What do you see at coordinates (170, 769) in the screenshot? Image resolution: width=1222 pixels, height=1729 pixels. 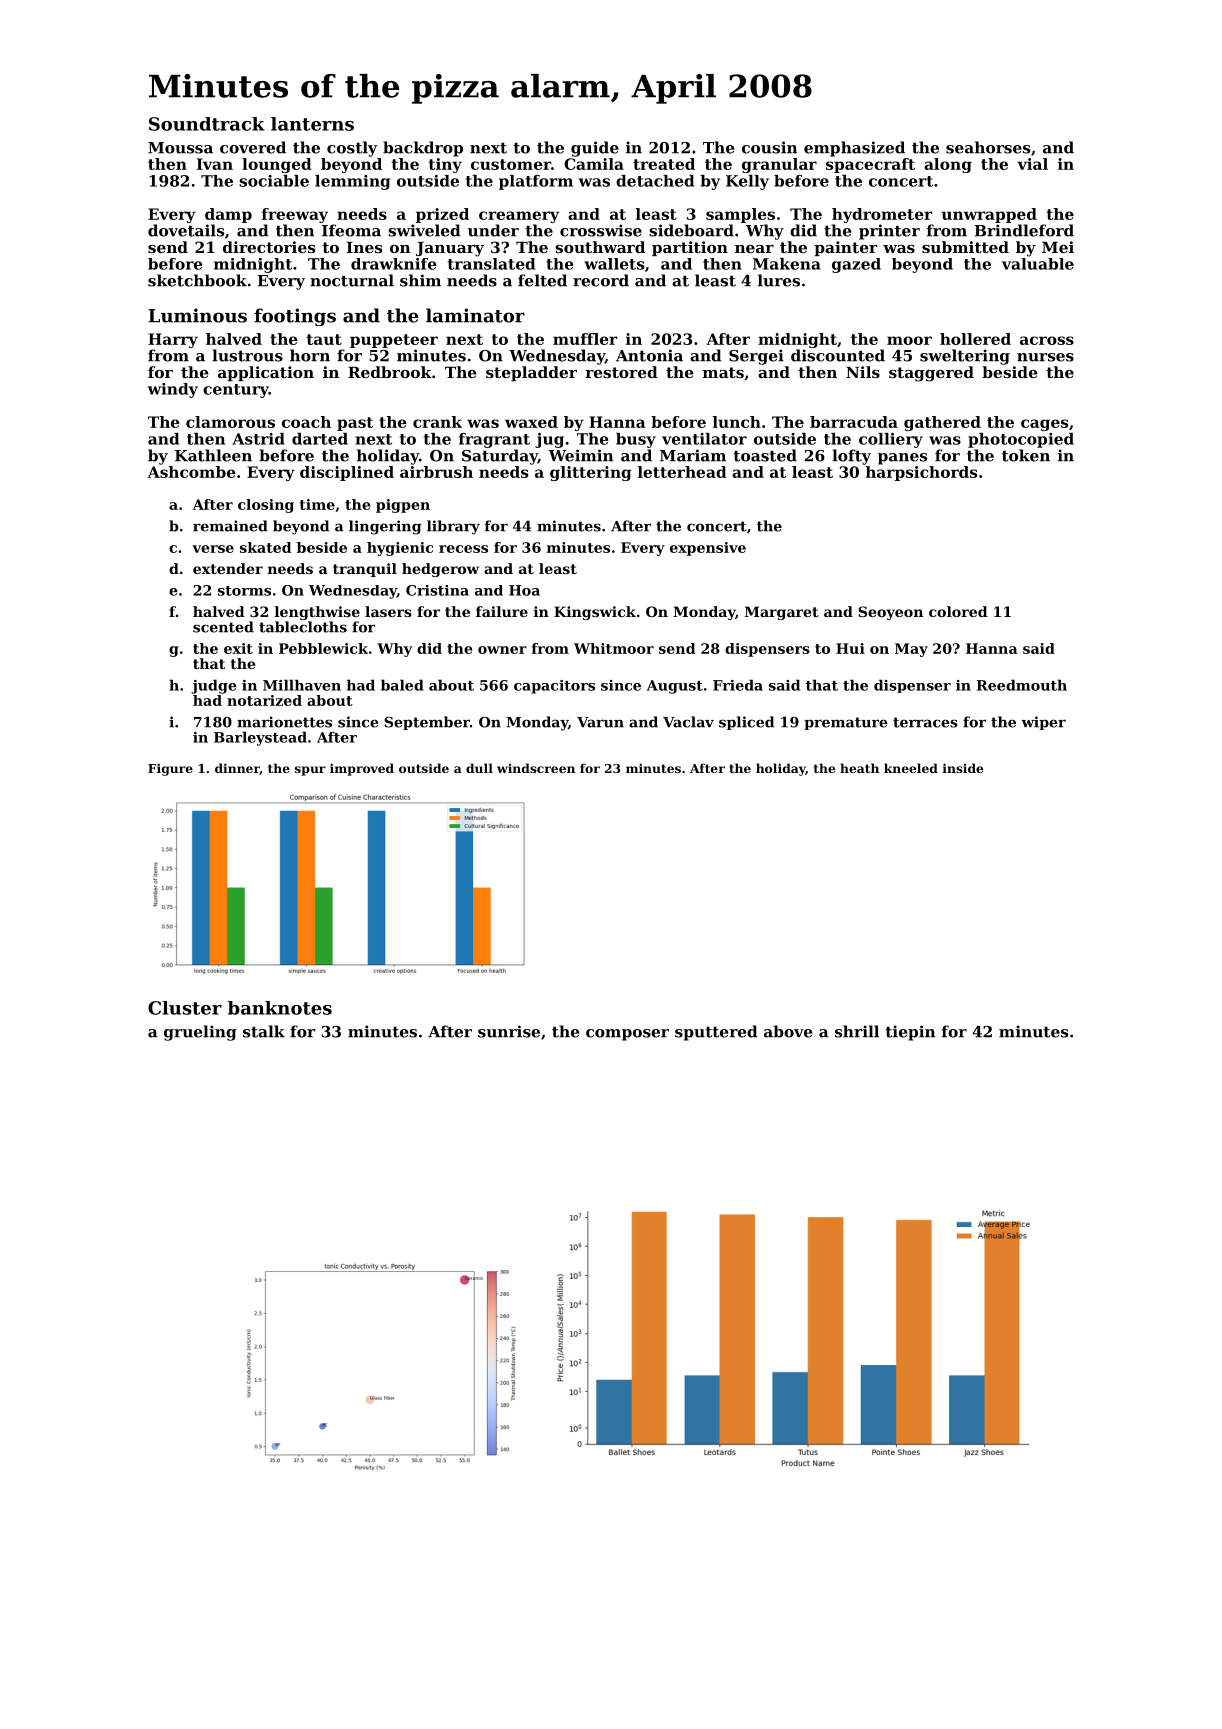 I see `Figure` at bounding box center [170, 769].
